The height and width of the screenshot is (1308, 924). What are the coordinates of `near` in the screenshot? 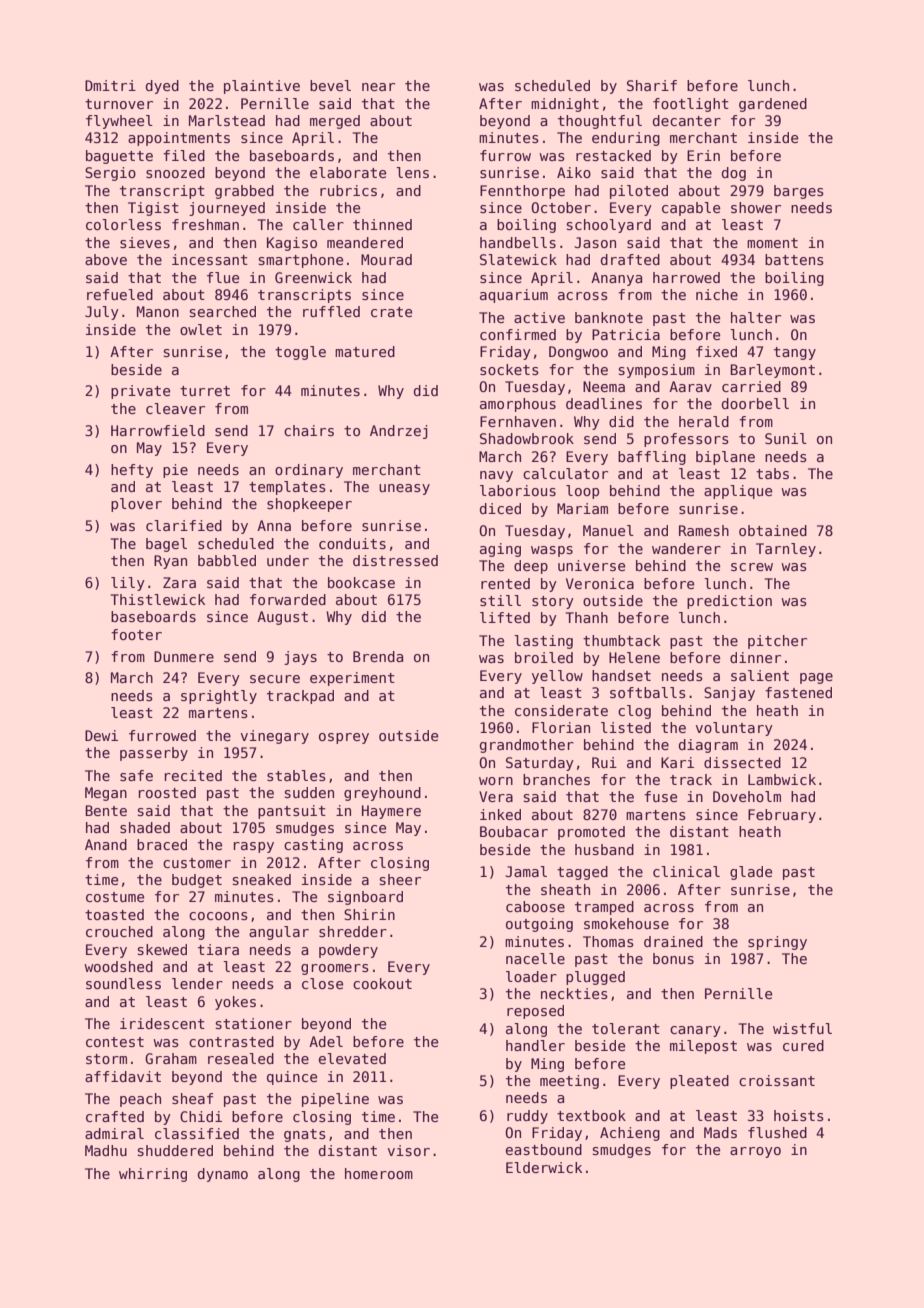 It's located at (378, 87).
